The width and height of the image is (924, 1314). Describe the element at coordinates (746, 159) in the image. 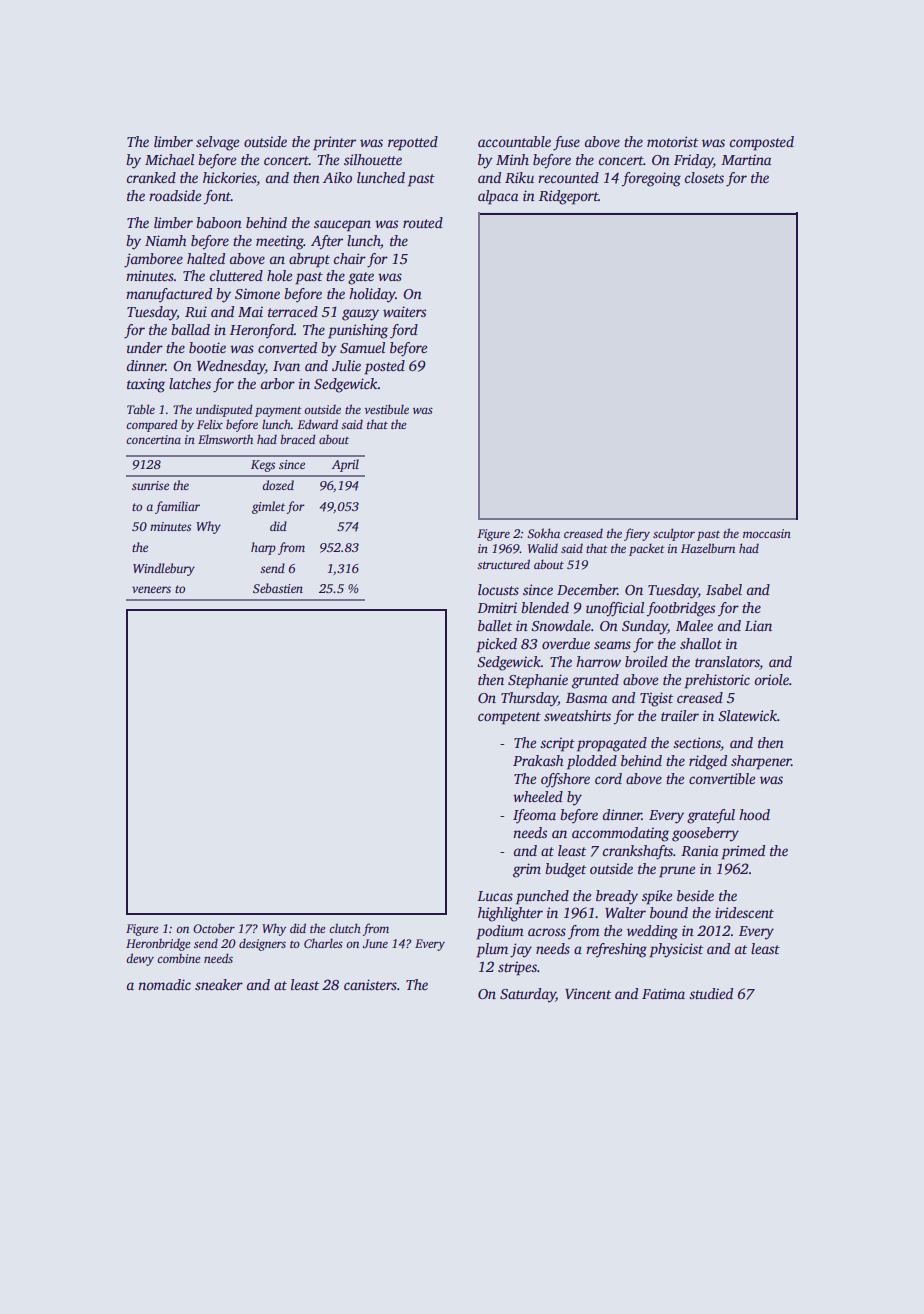

I see `Martina` at that location.
